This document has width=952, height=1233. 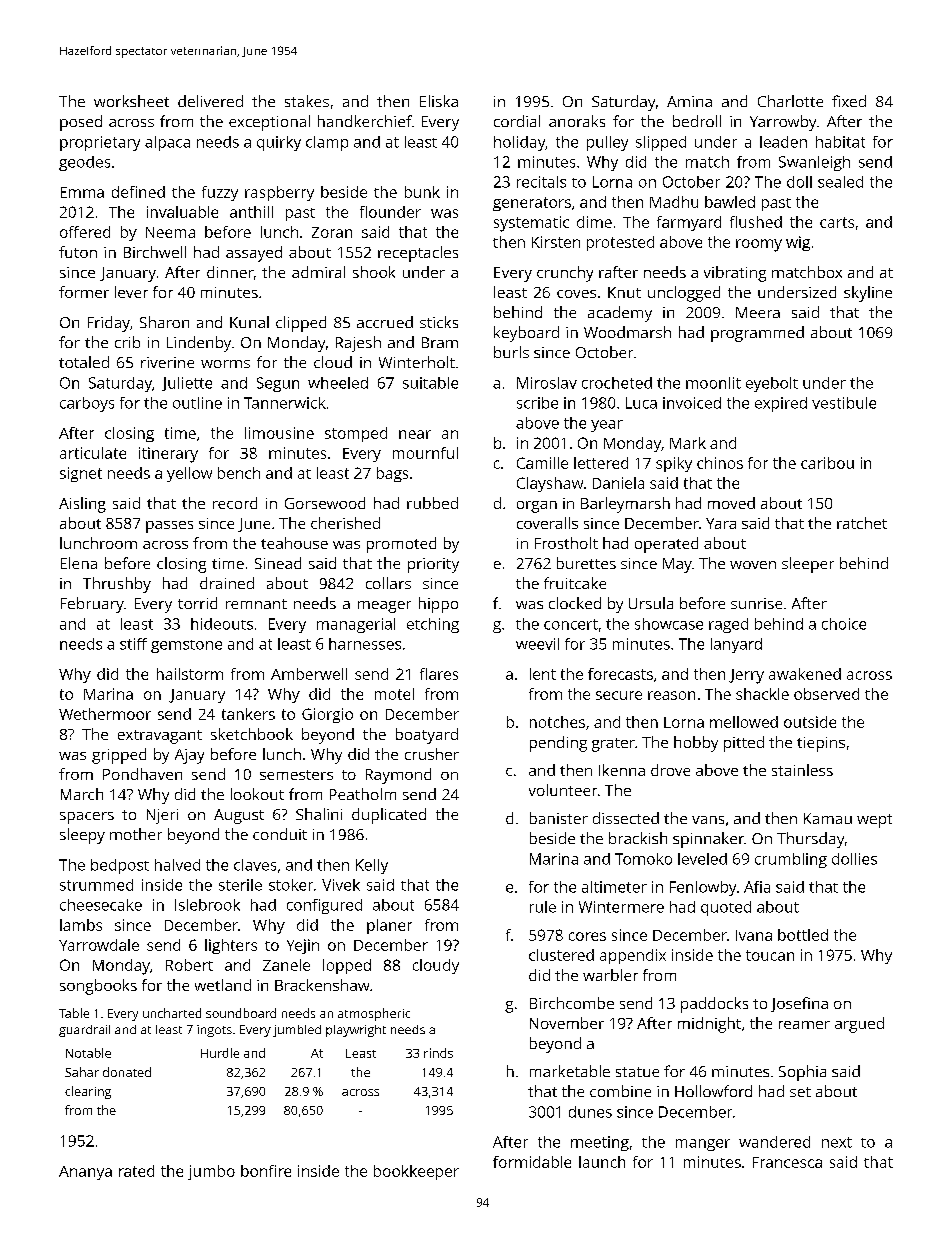 What do you see at coordinates (849, 101) in the document?
I see `fixed` at bounding box center [849, 101].
